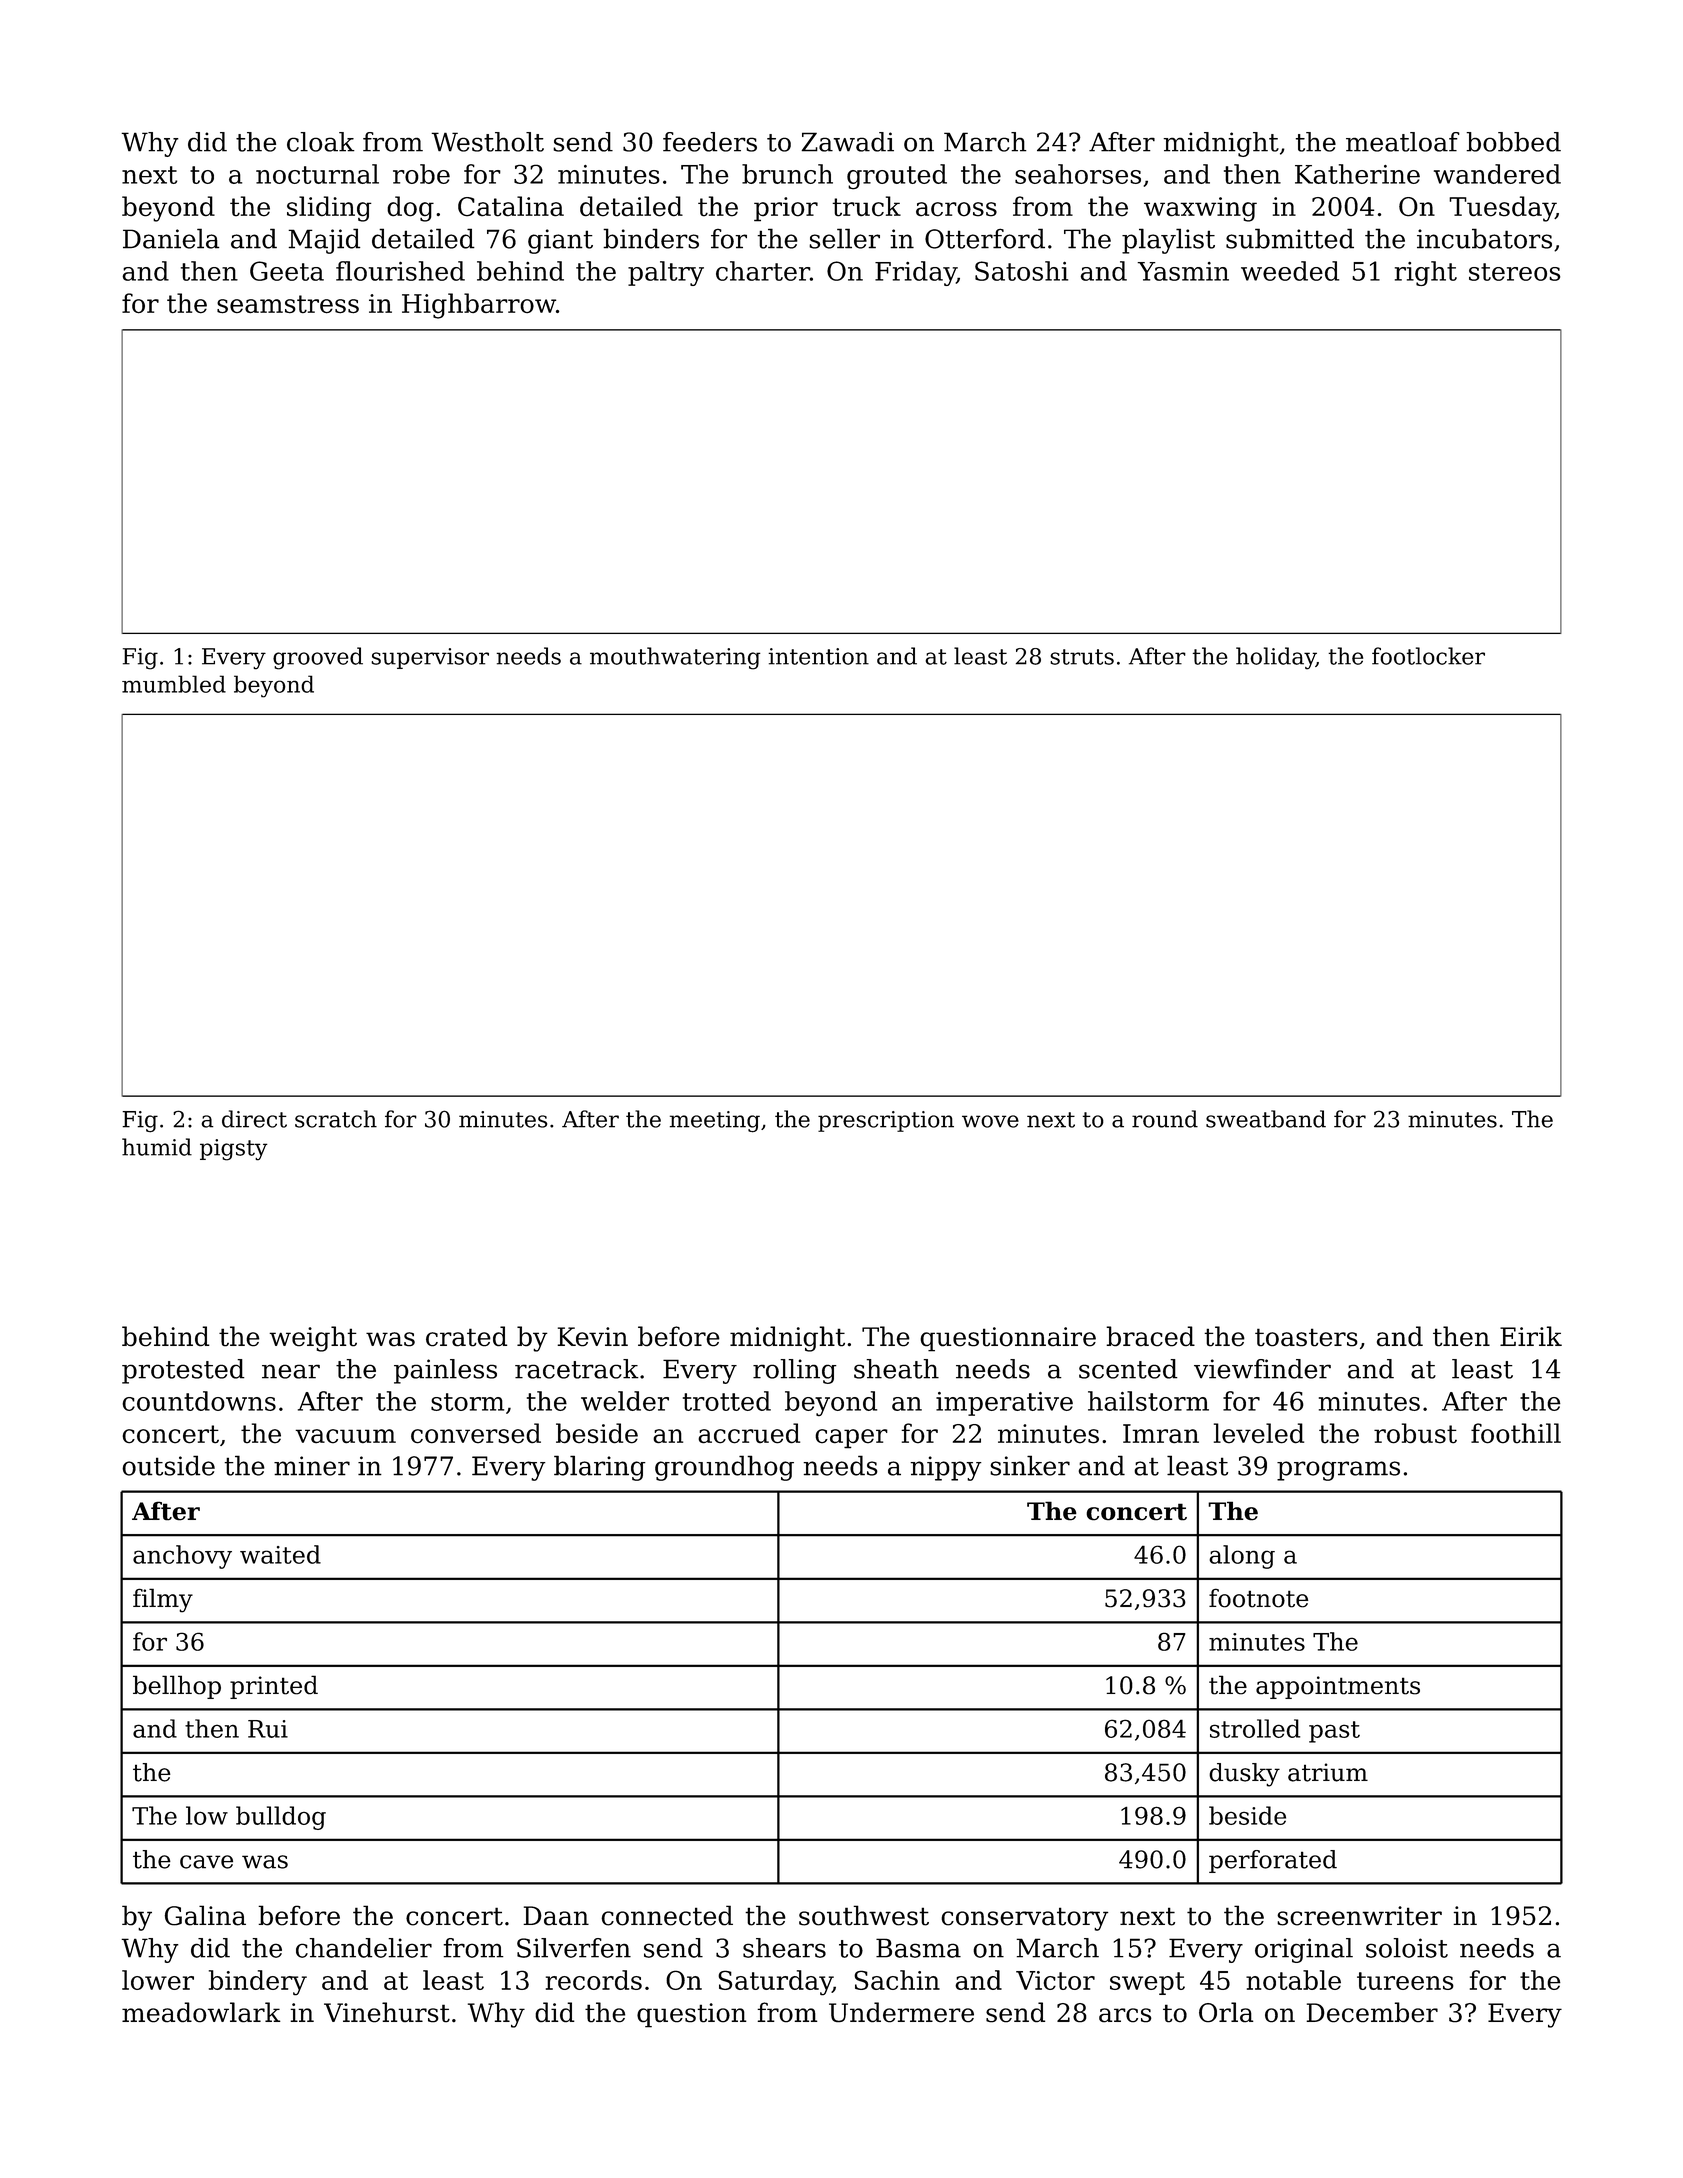 The image size is (1683, 2178). Describe the element at coordinates (784, 1948) in the screenshot. I see `shears` at that location.
